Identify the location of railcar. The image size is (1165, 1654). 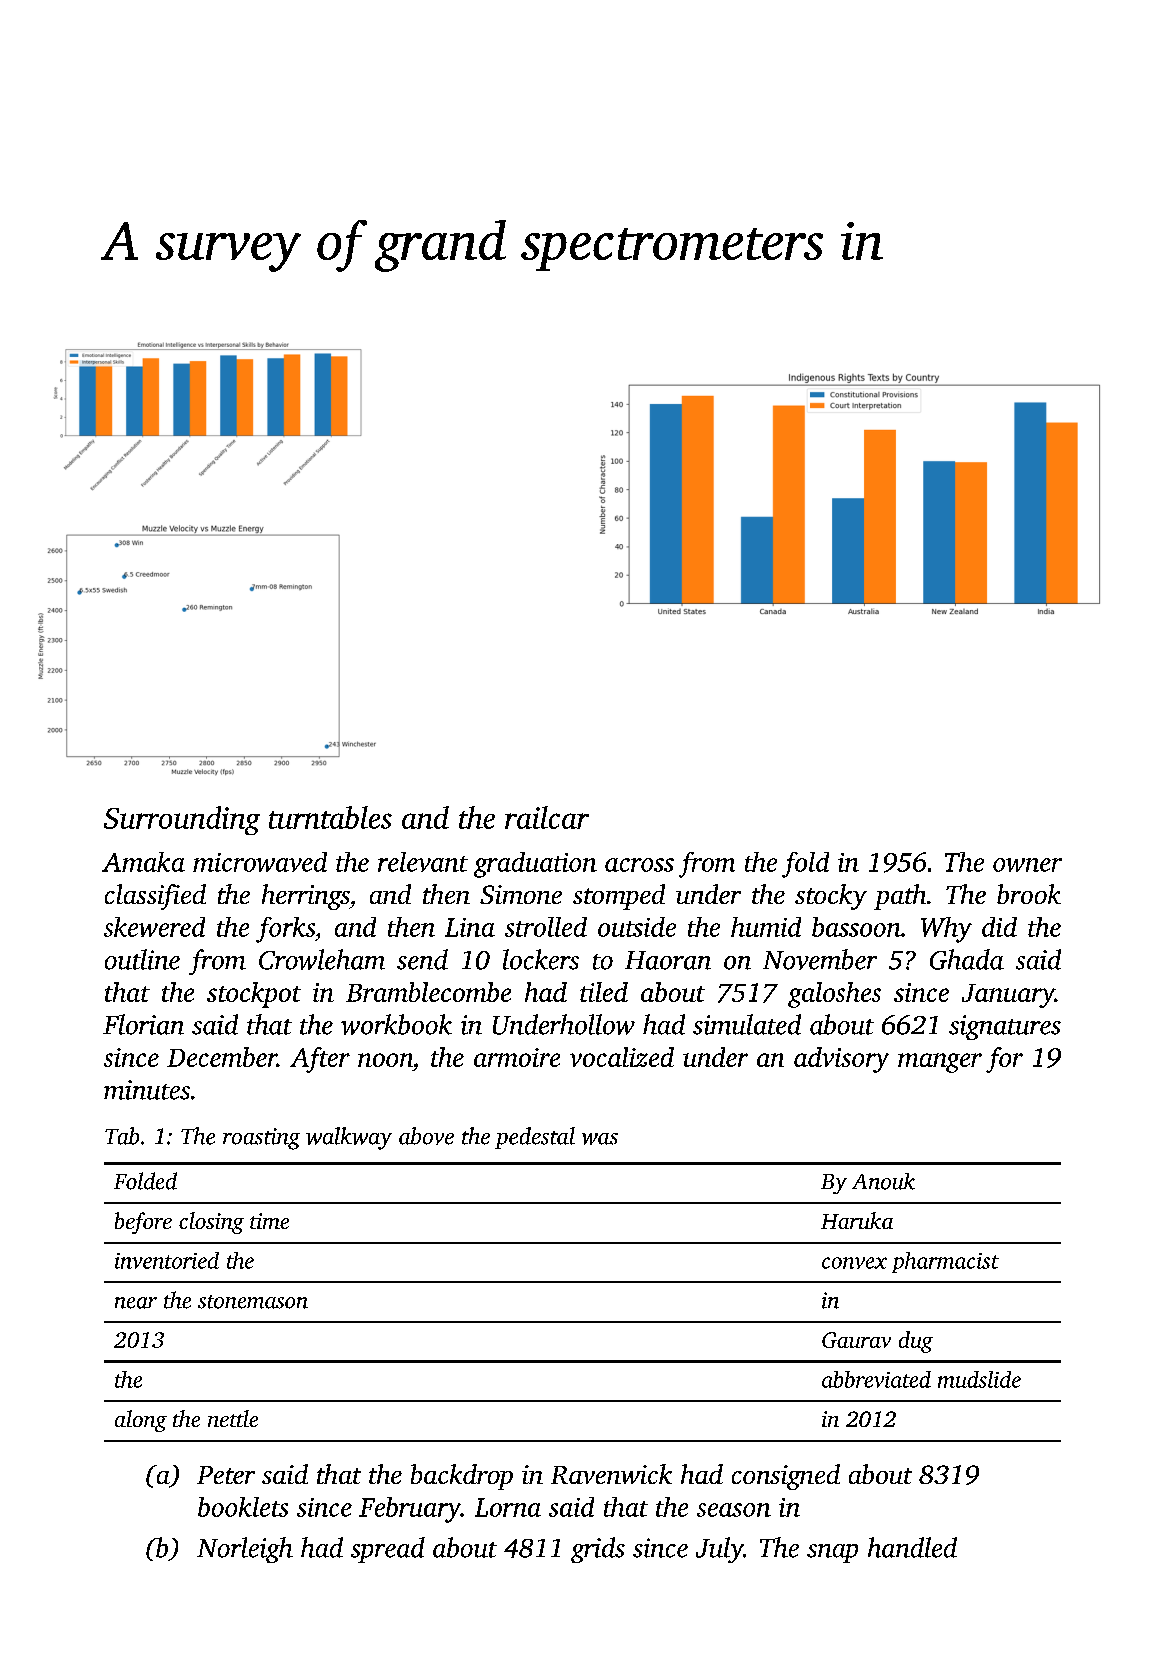
(547, 817).
